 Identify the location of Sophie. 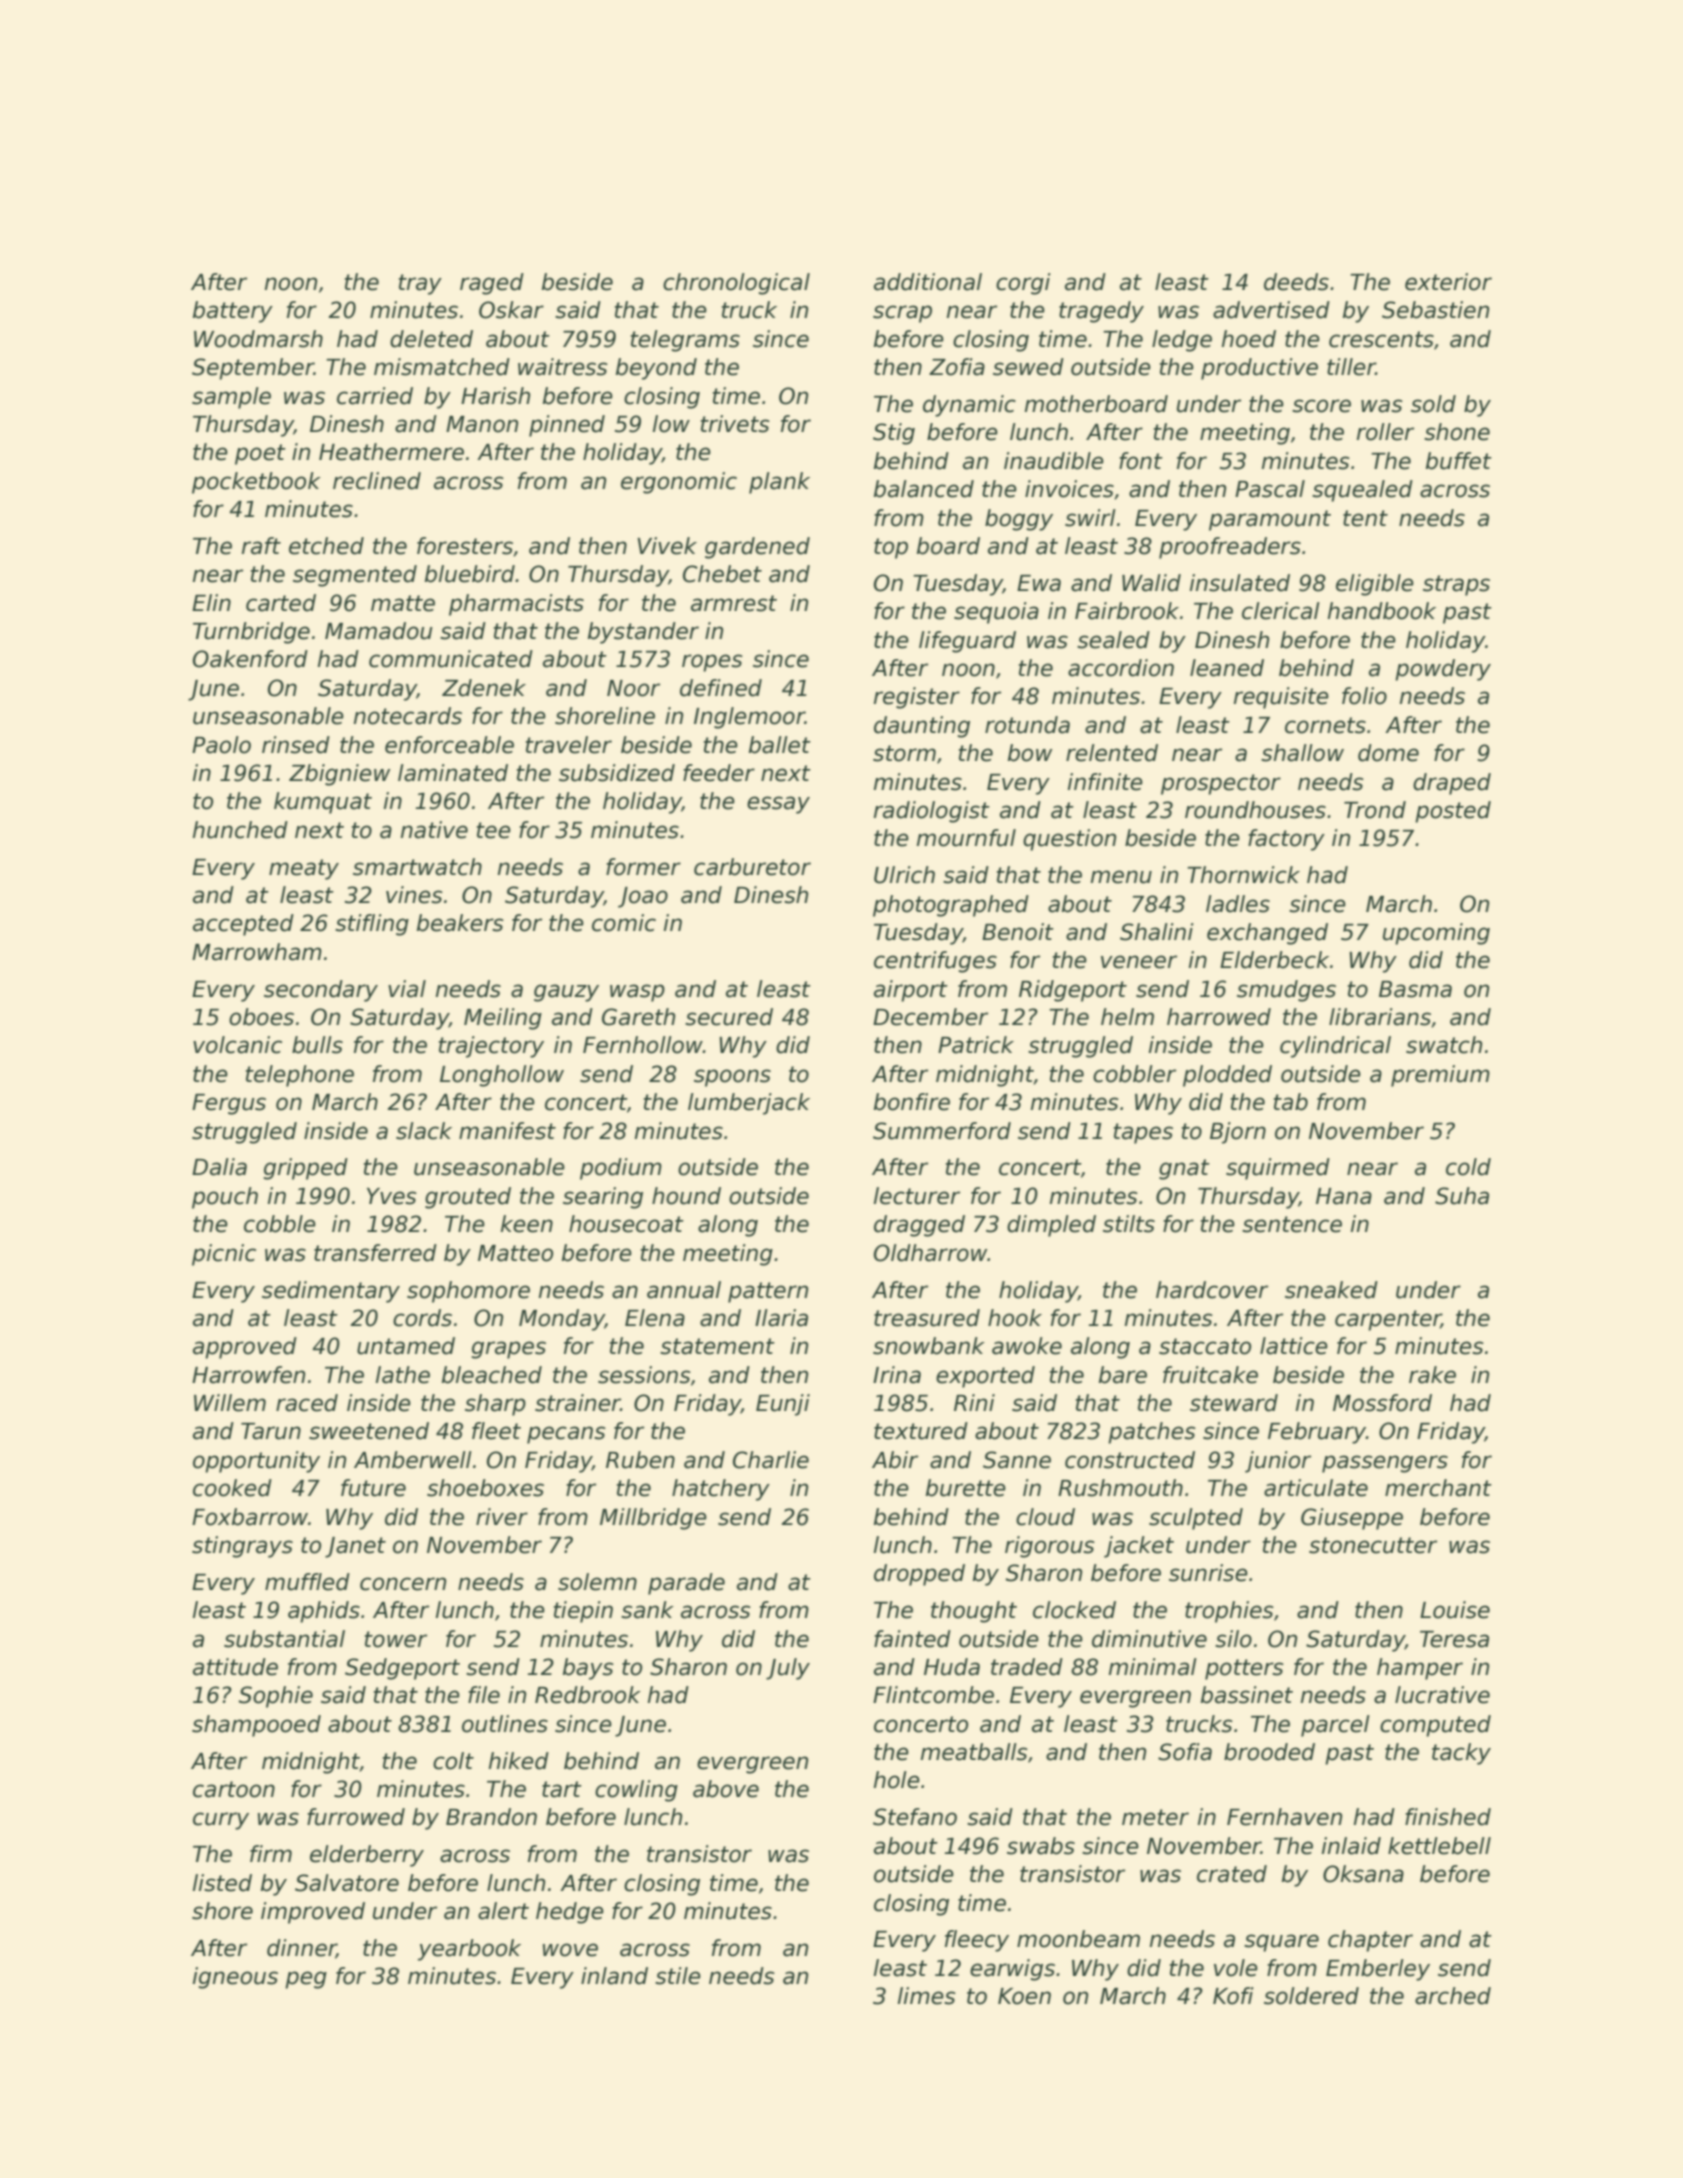
(276, 1697).
